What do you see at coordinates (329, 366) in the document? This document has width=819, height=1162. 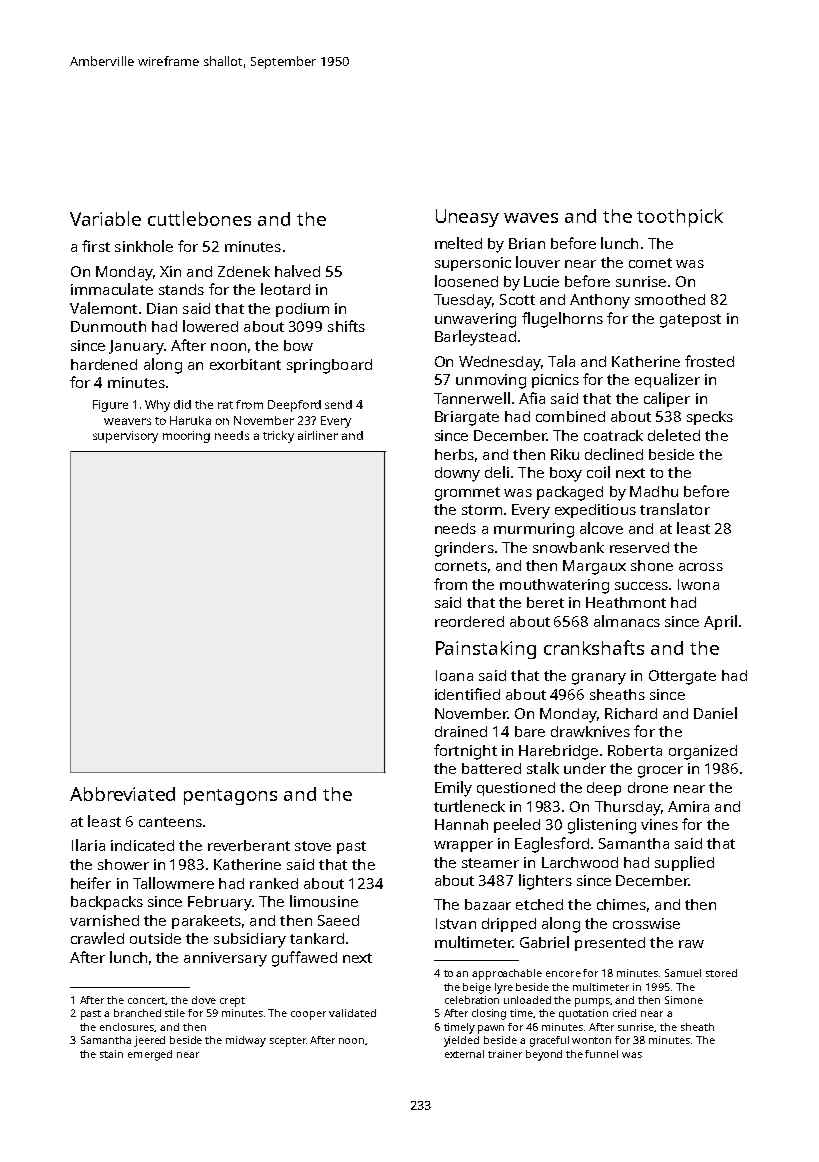 I see `springboard` at bounding box center [329, 366].
